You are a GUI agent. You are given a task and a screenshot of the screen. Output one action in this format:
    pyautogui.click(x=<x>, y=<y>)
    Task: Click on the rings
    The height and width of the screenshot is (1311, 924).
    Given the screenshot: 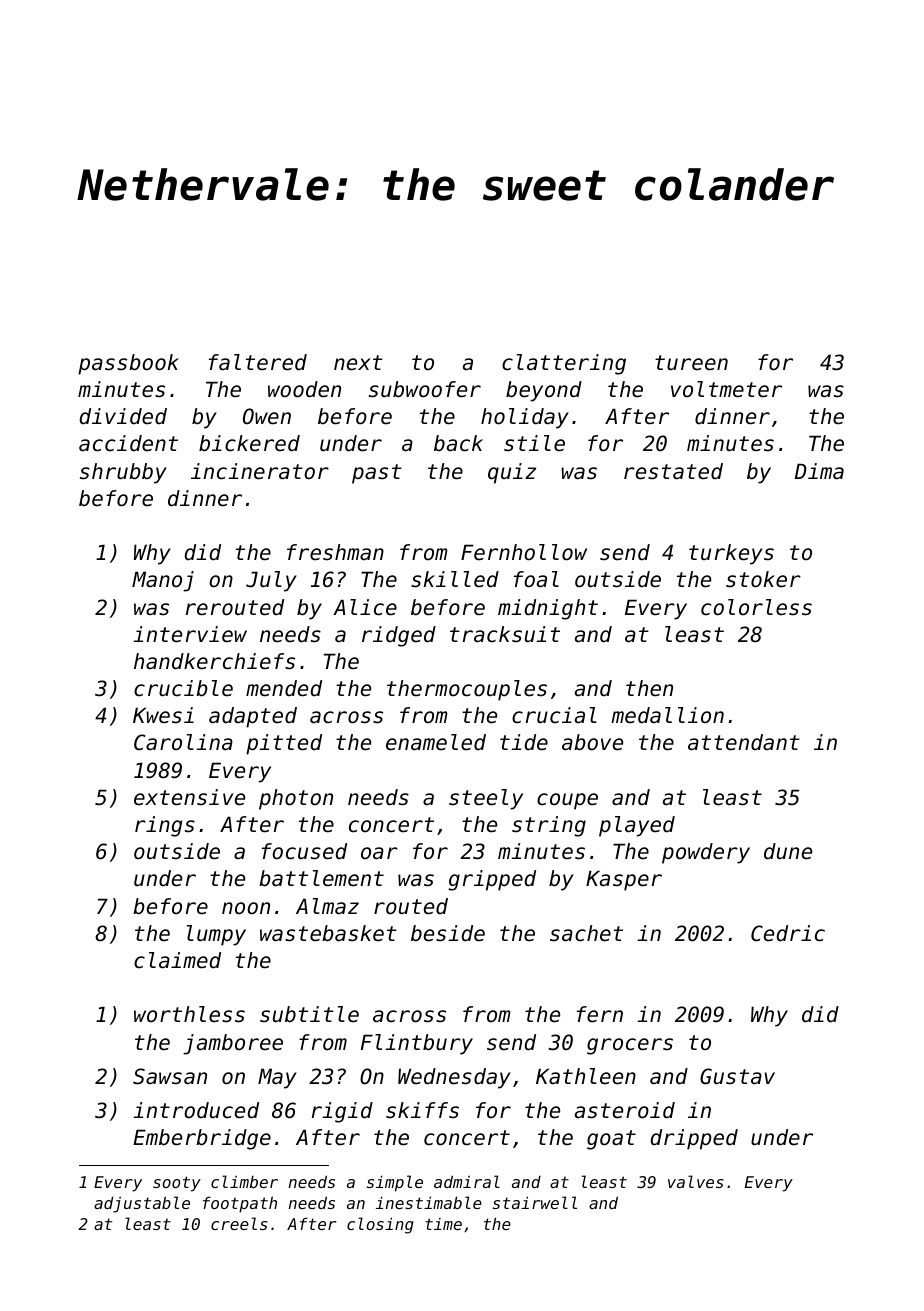 What is the action you would take?
    pyautogui.click(x=165, y=826)
